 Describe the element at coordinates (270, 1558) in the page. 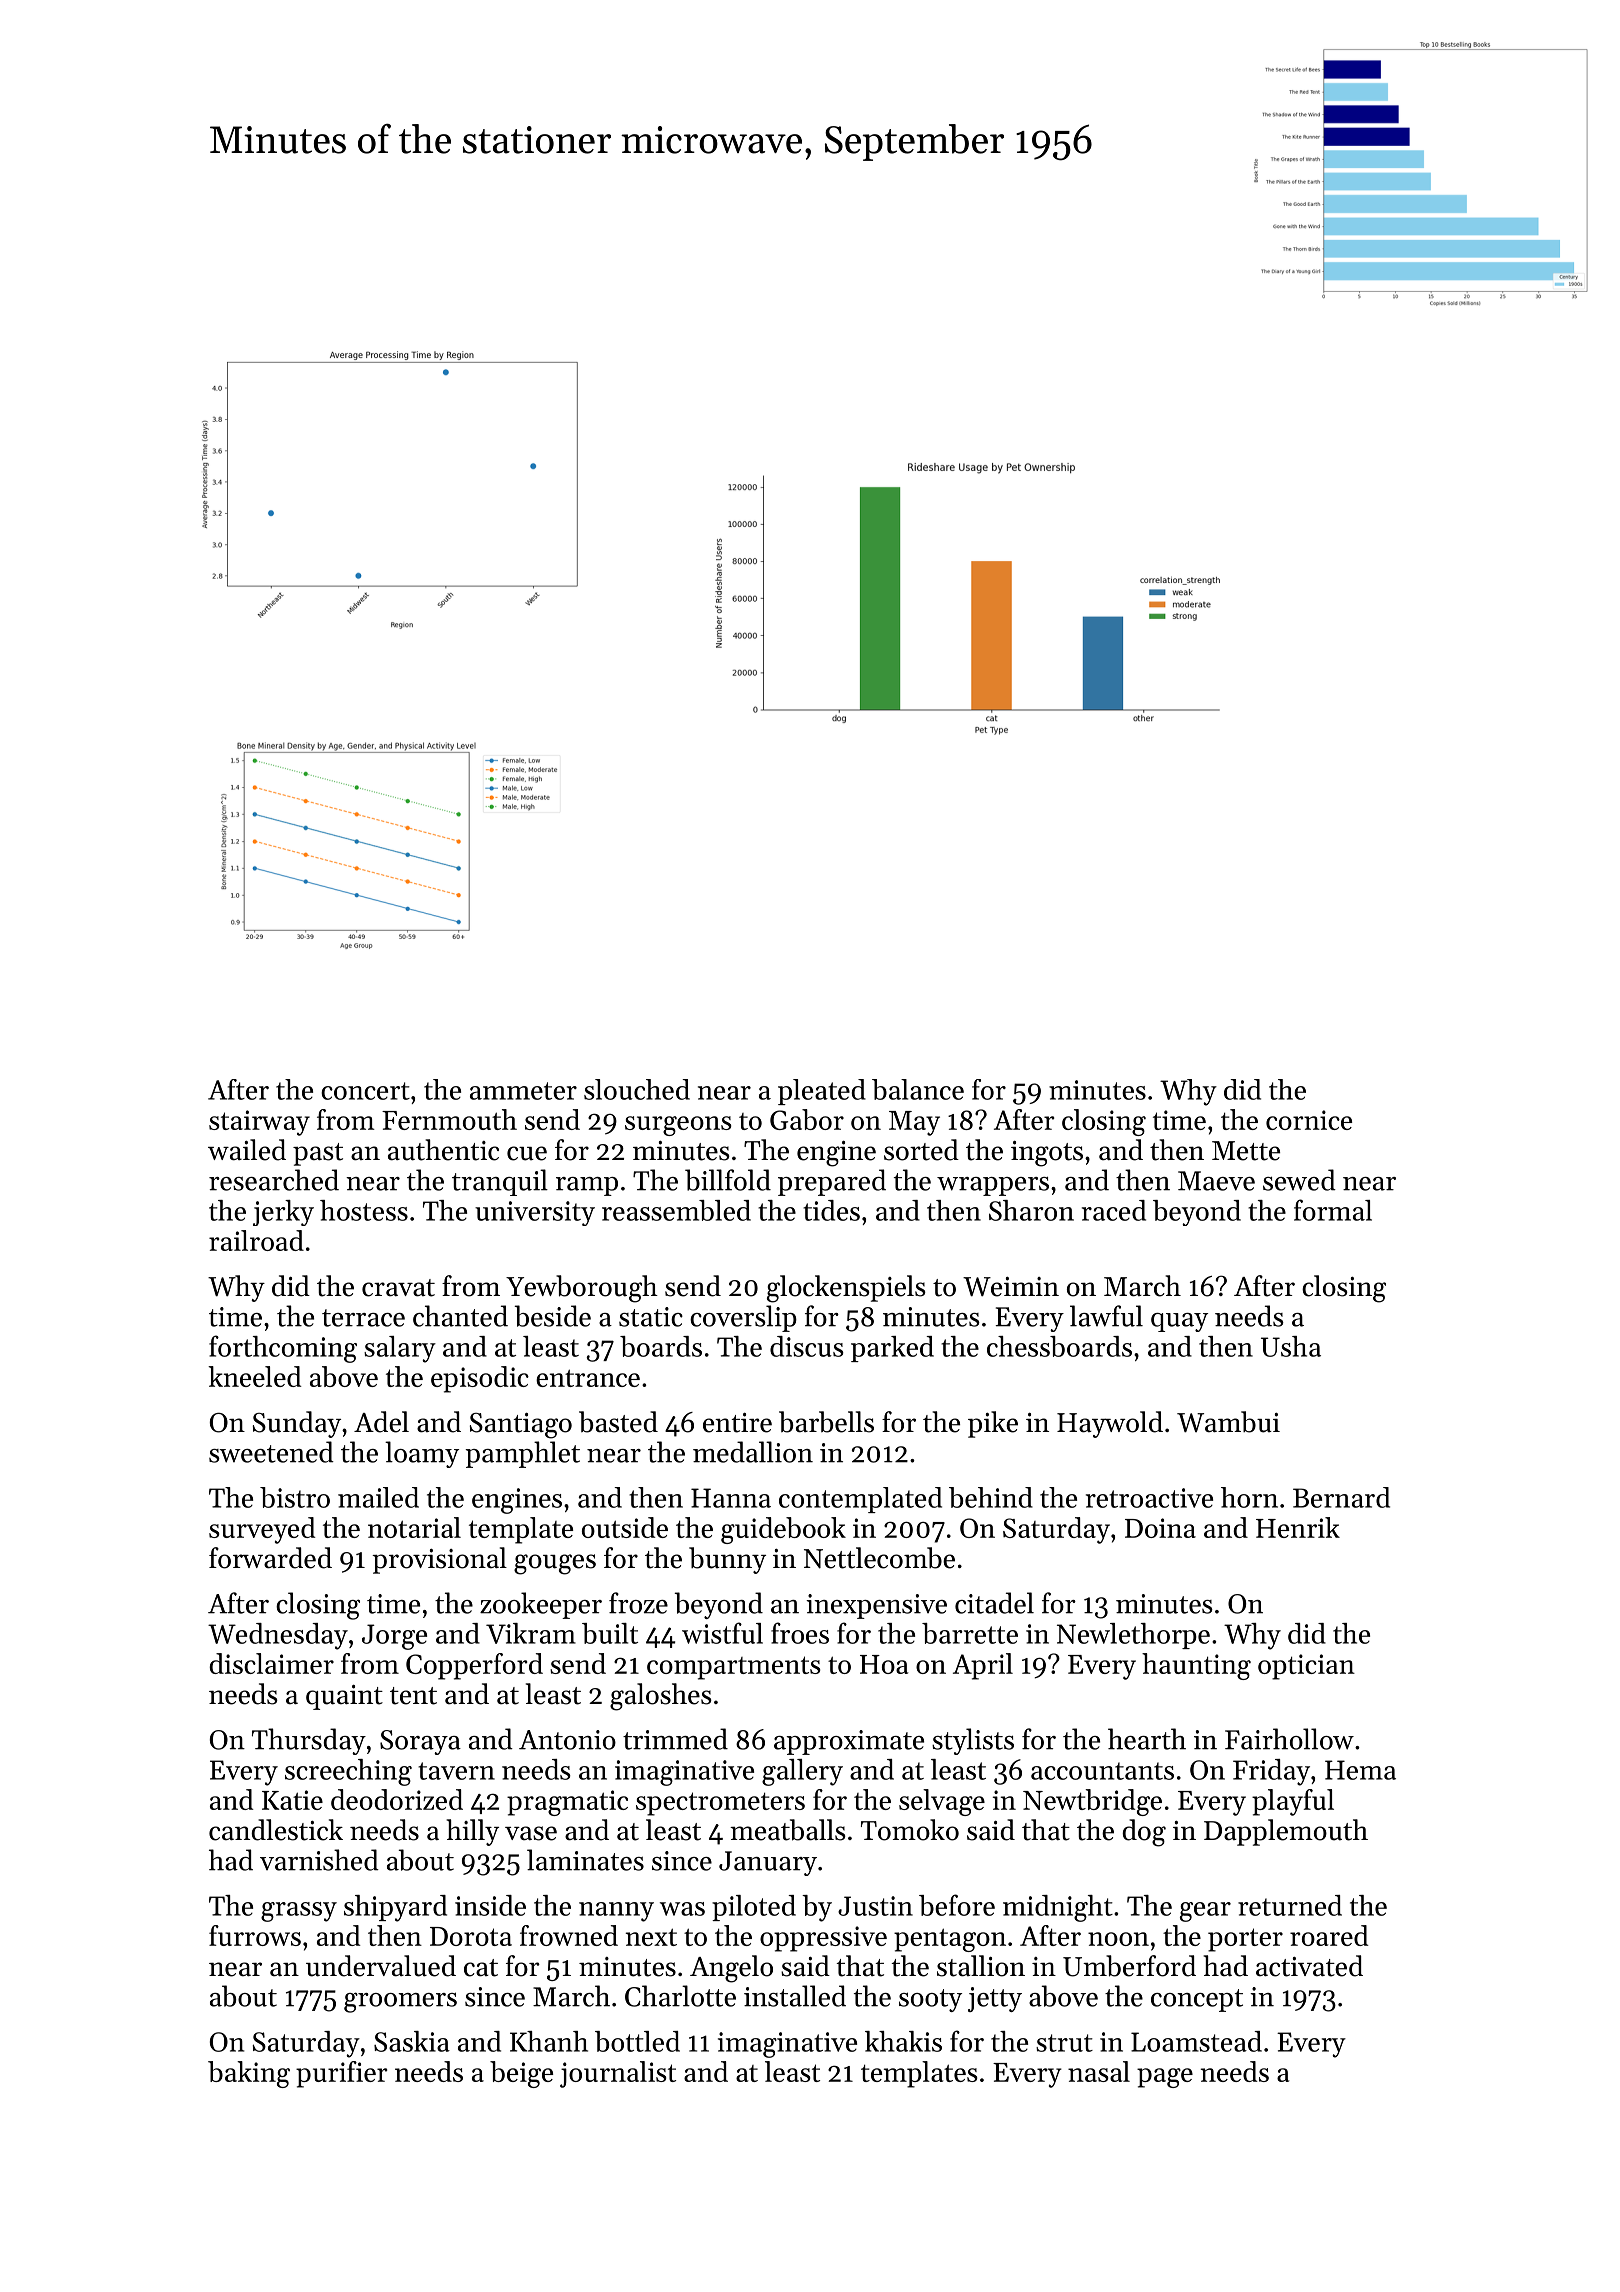

I see `forwarded` at that location.
